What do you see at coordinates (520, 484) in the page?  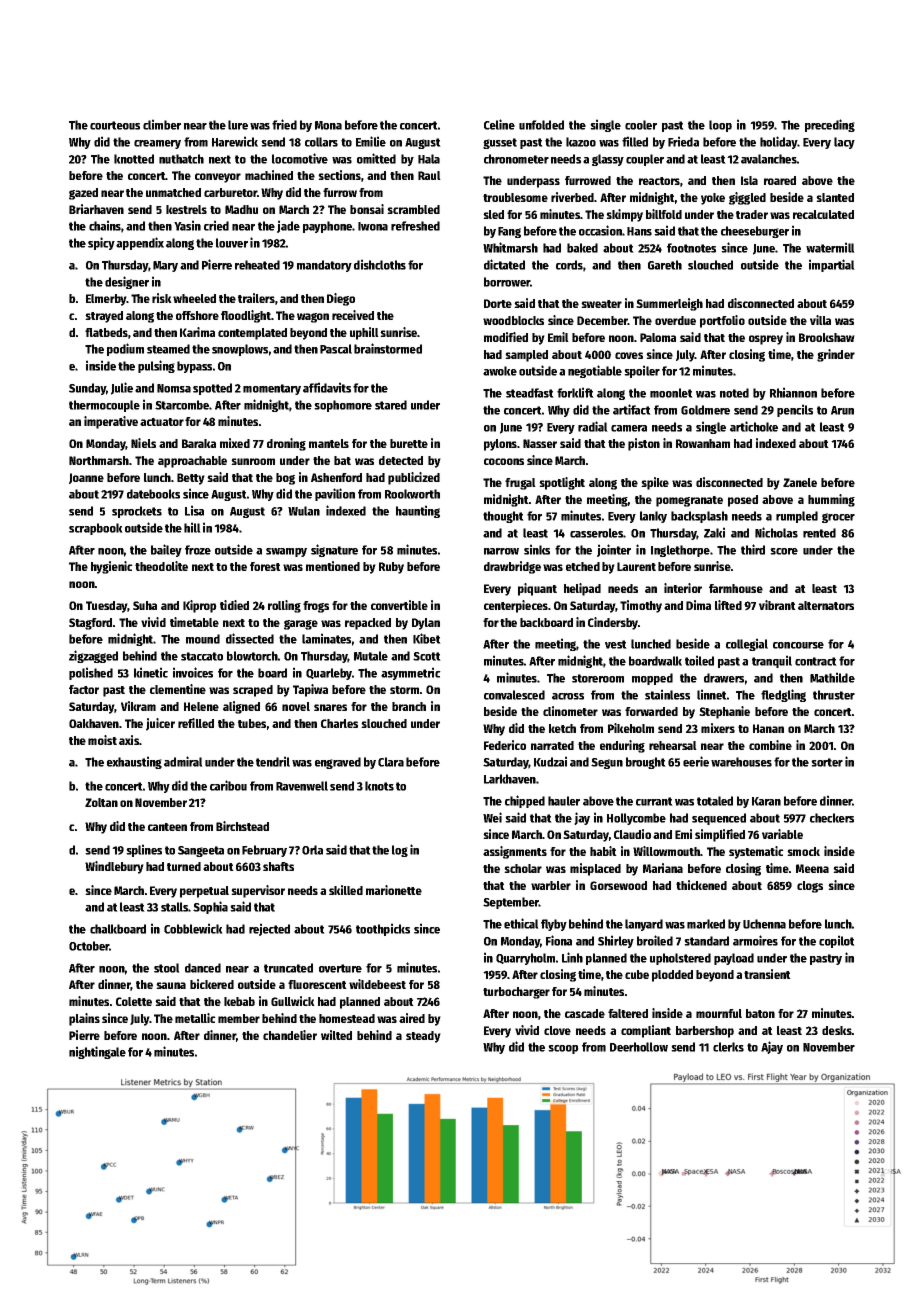 I see `frugal` at bounding box center [520, 484].
